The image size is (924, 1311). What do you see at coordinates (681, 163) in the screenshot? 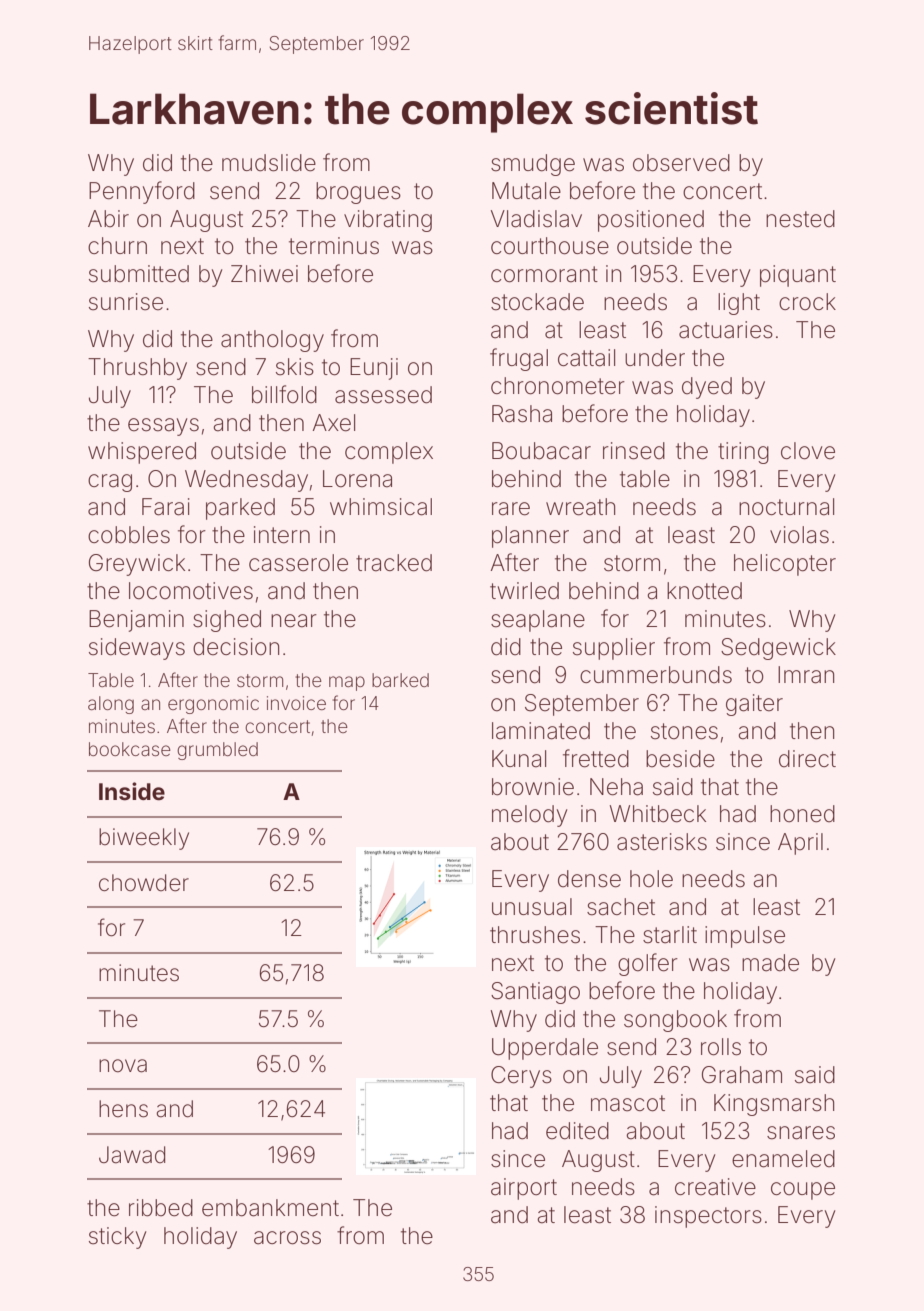
I see `observed` at bounding box center [681, 163].
